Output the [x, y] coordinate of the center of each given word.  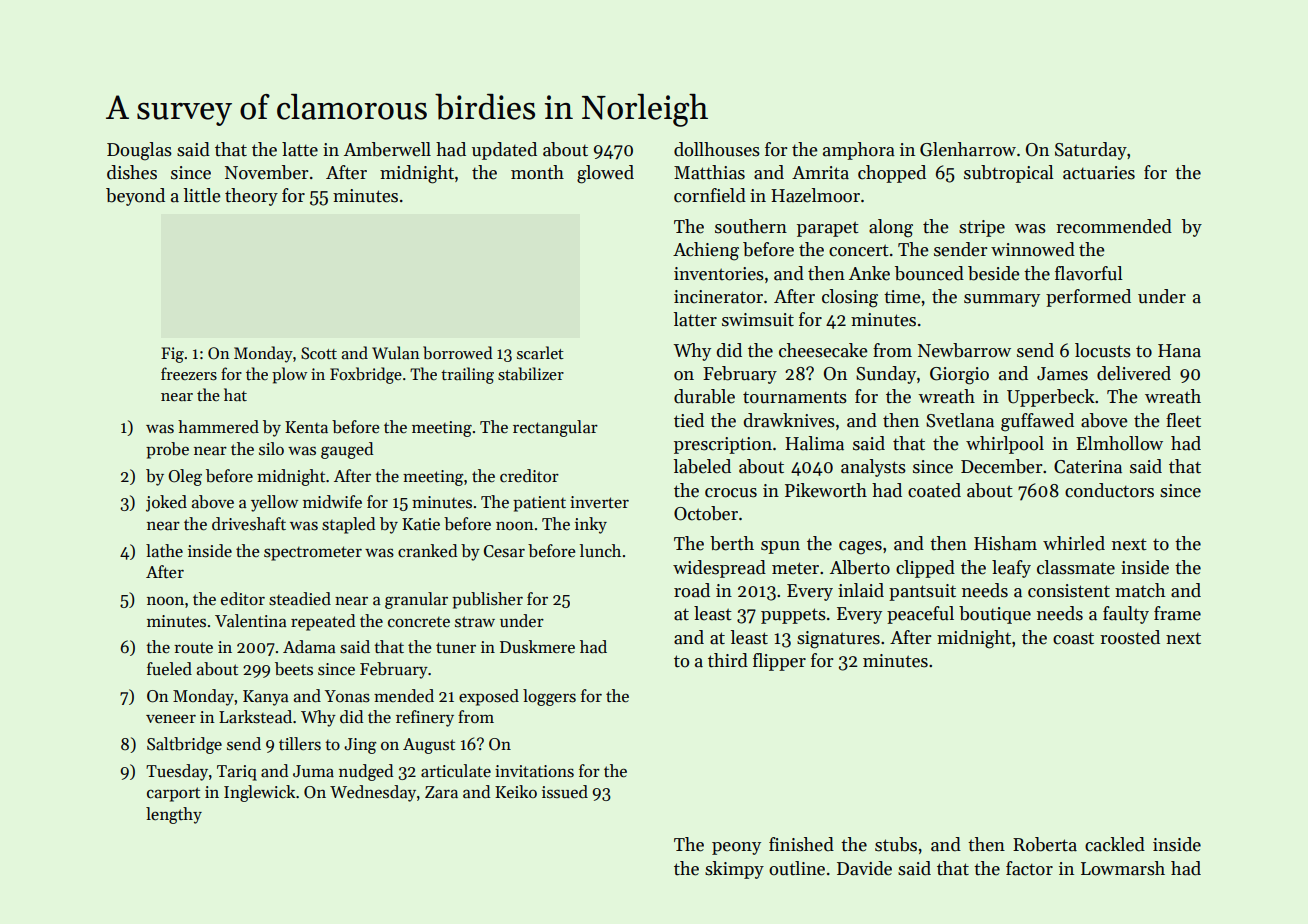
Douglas [139, 151]
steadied [300, 599]
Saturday [1091, 151]
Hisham [1005, 543]
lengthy [174, 815]
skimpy [734, 870]
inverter [599, 502]
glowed [605, 174]
